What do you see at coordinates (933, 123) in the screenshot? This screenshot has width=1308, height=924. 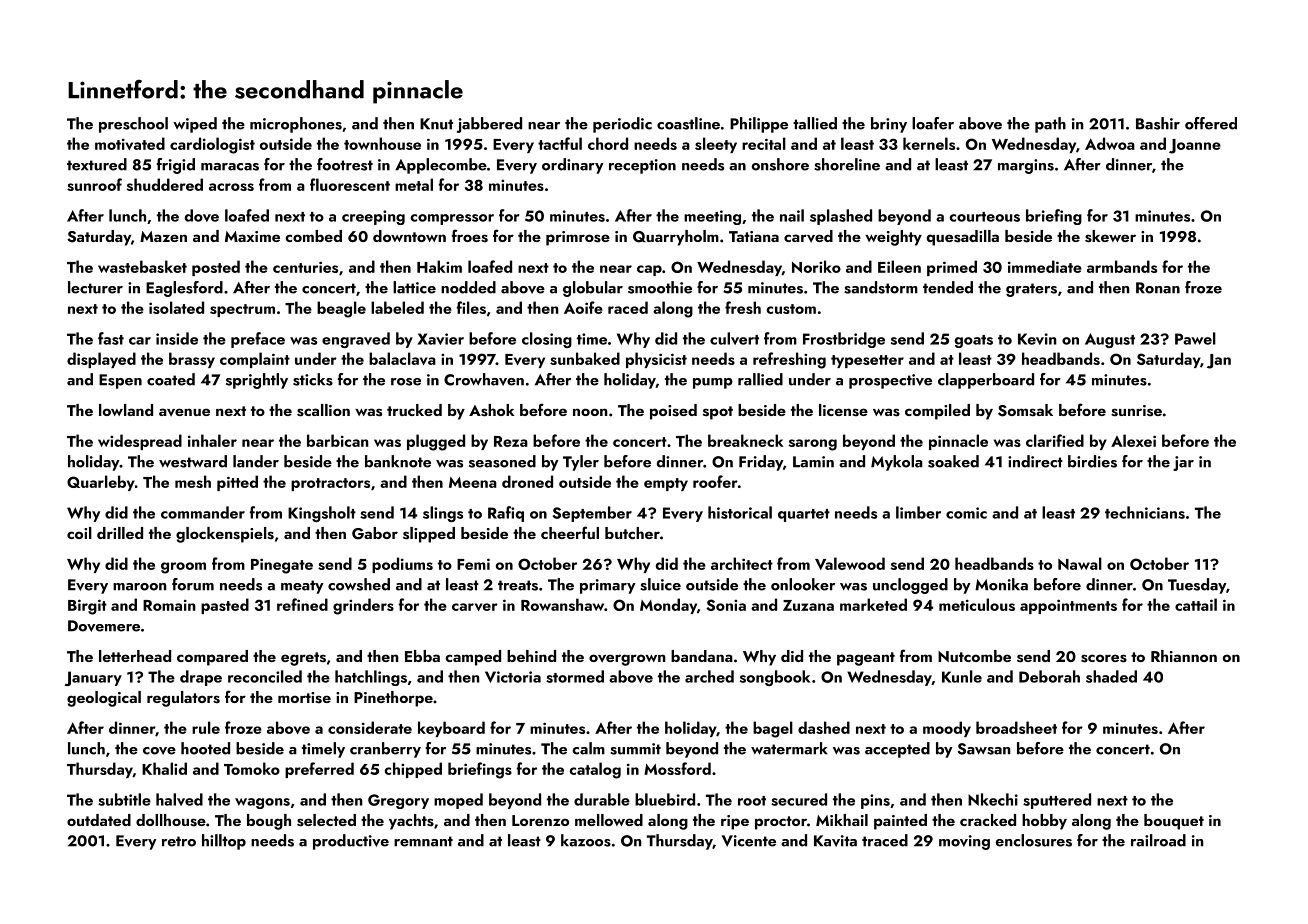 I see `loafer` at bounding box center [933, 123].
